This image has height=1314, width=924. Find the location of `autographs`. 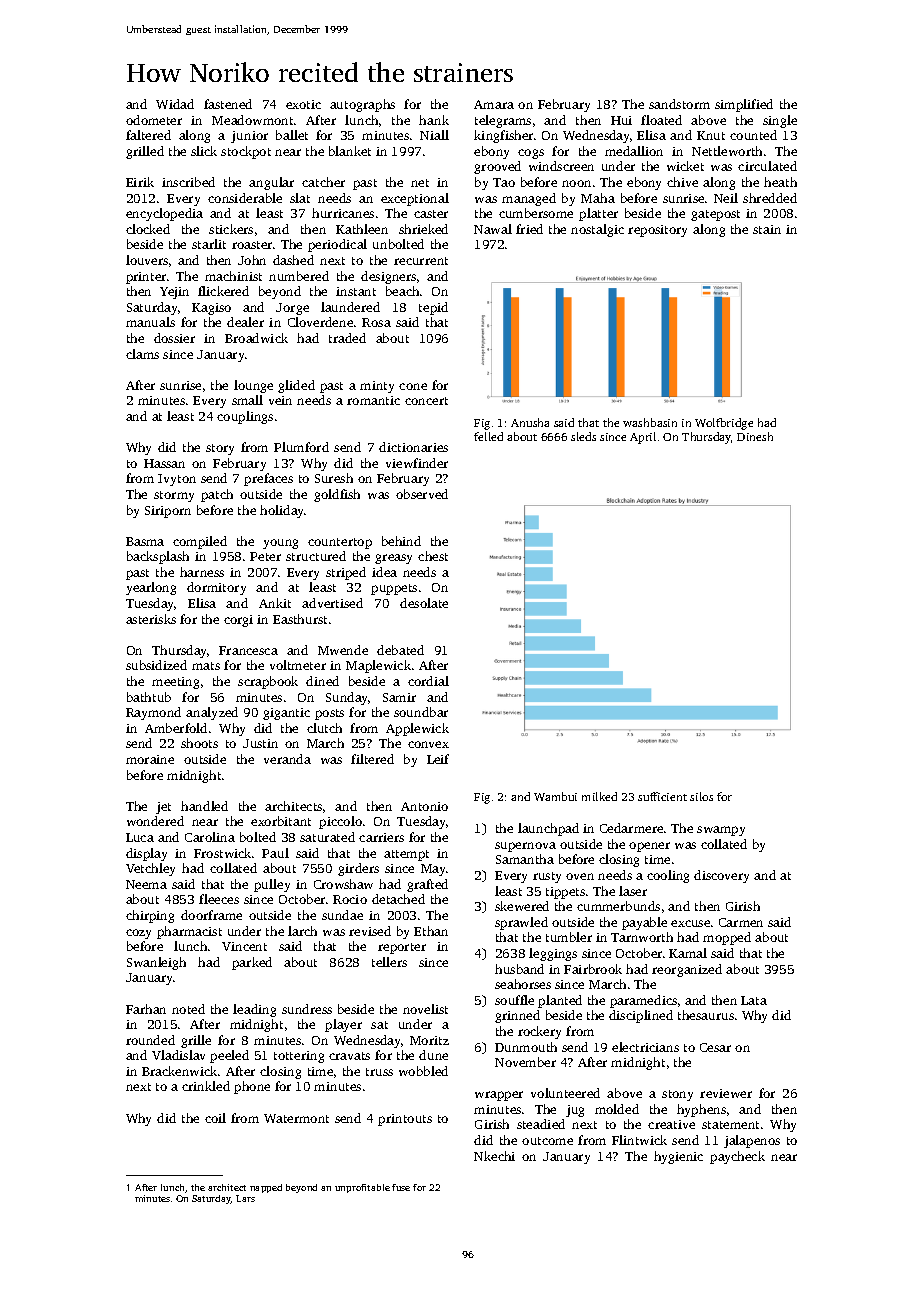

autographs is located at coordinates (362, 105).
